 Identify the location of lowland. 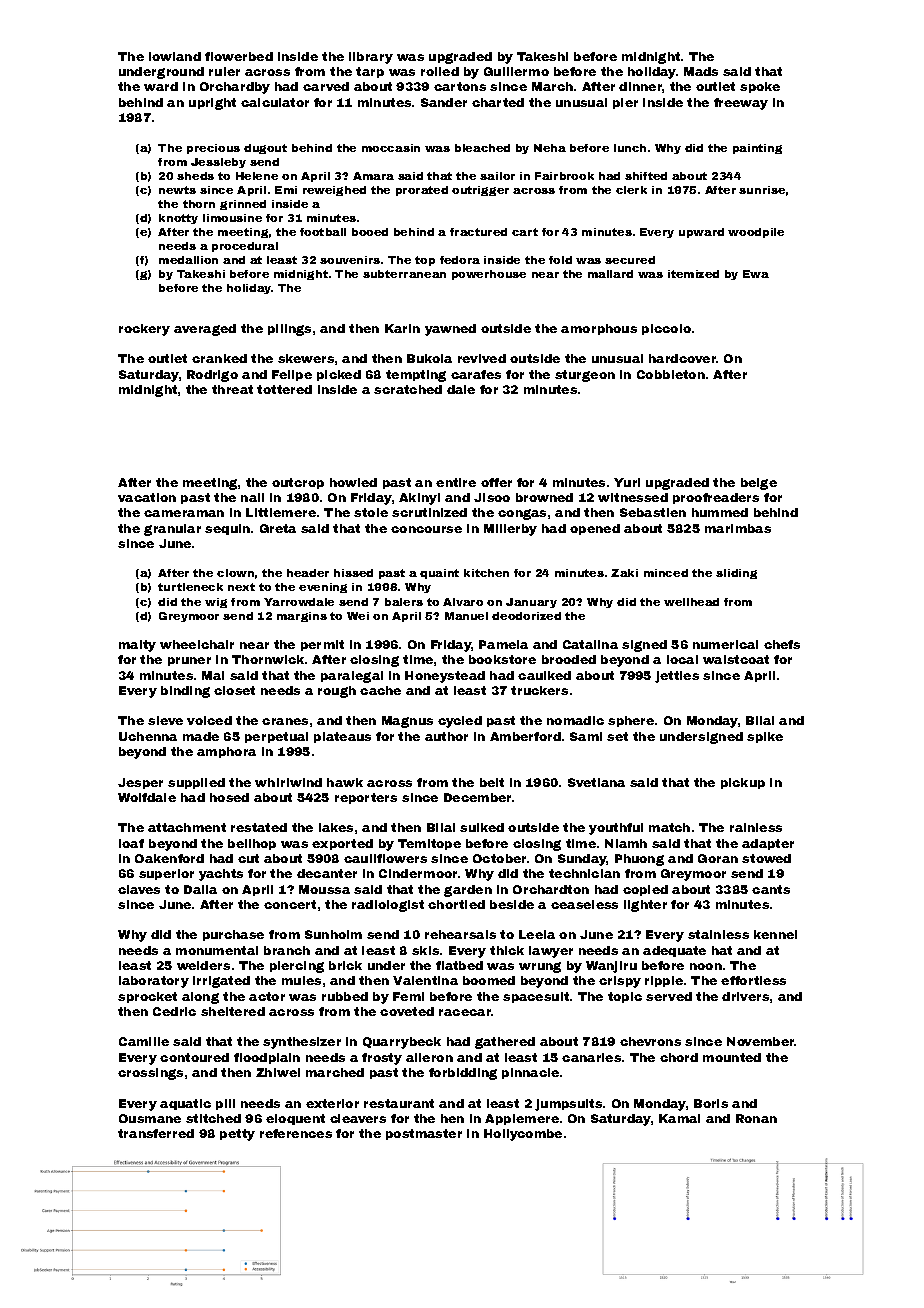
(175, 56).
